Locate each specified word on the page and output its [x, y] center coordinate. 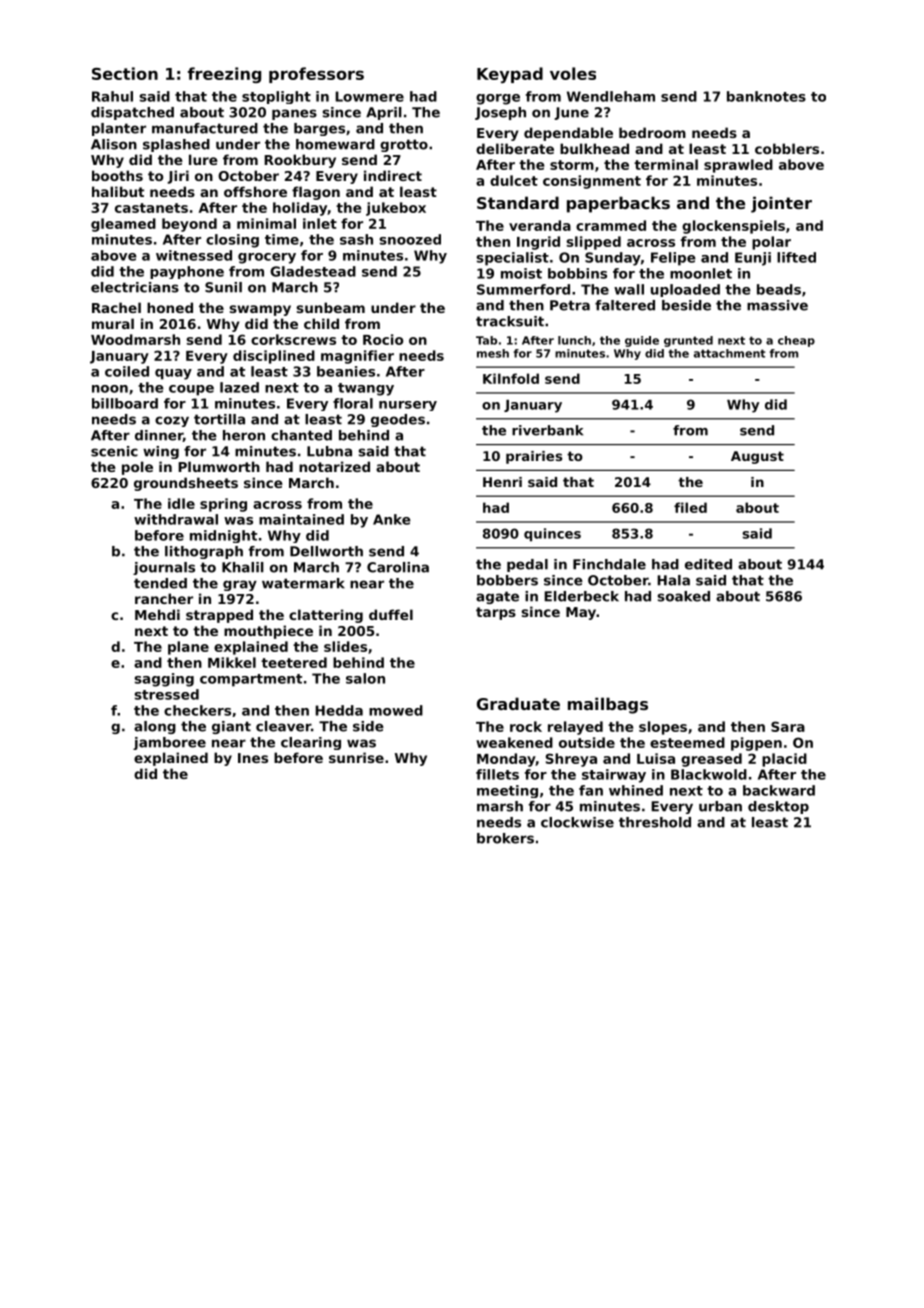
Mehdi [157, 614]
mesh [493, 353]
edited [708, 564]
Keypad [510, 75]
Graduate [518, 703]
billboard [125, 403]
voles [573, 73]
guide [642, 341]
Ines [253, 758]
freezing [224, 75]
